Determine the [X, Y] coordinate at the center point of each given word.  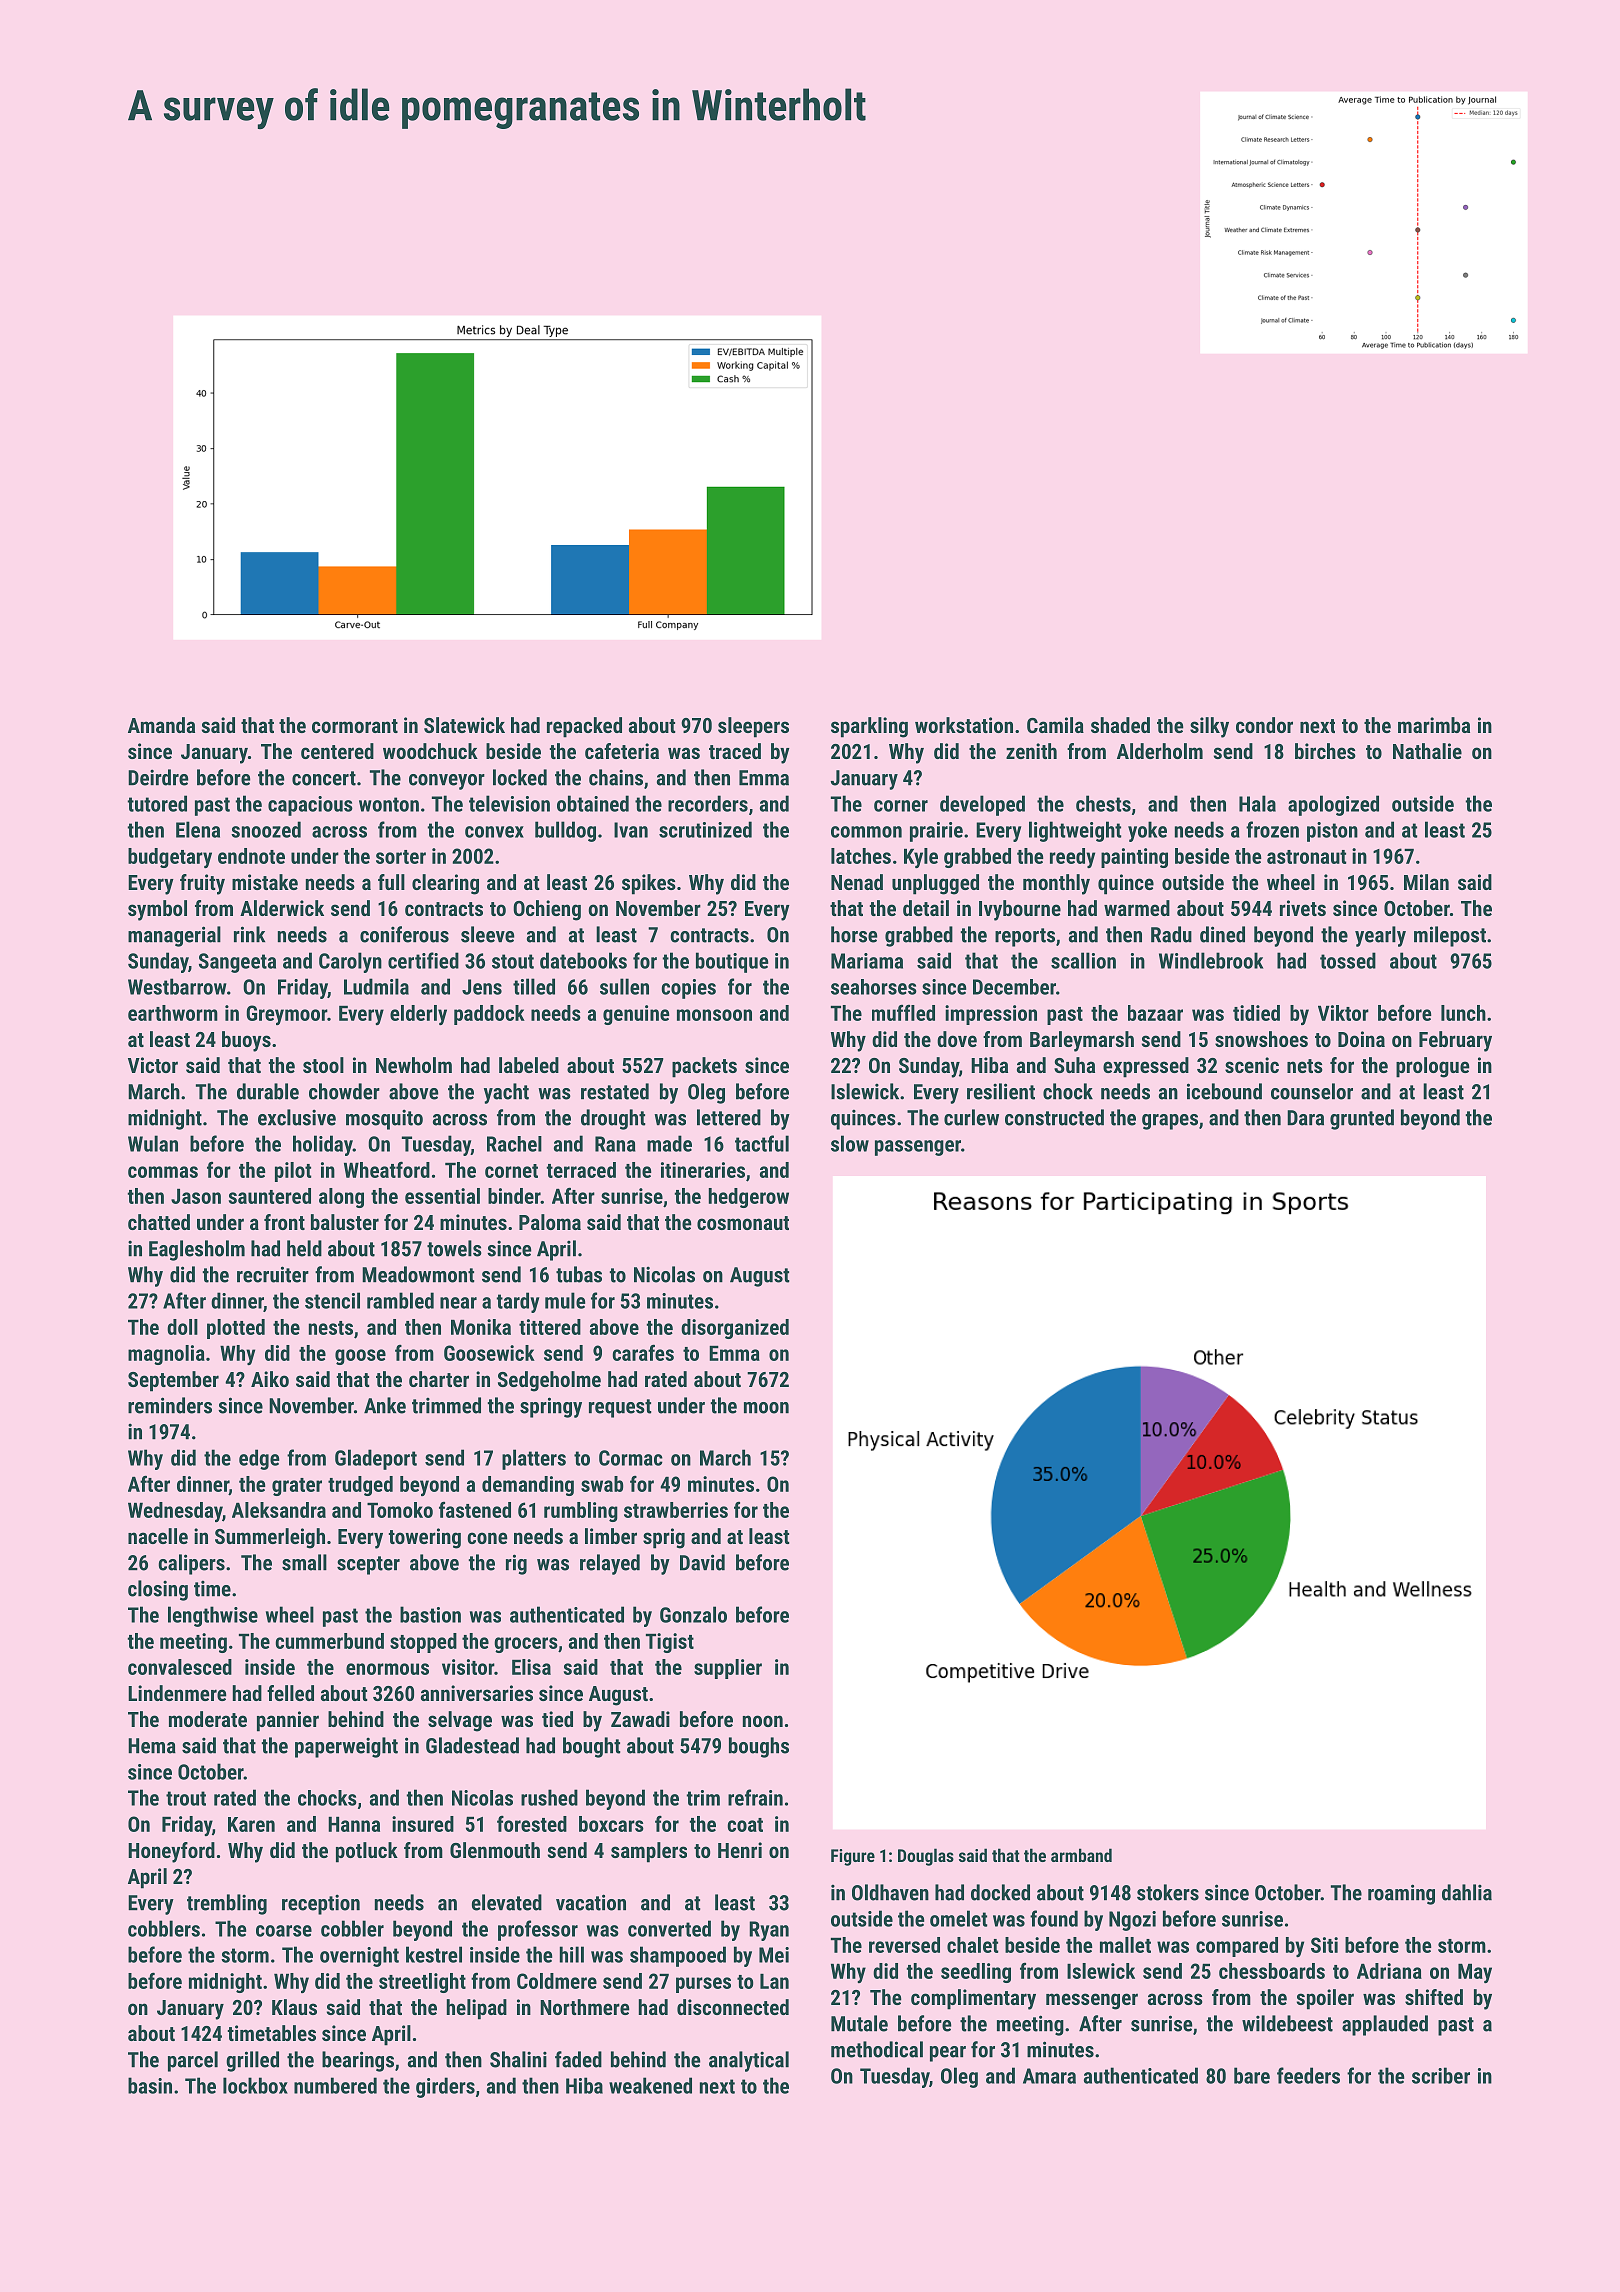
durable [268, 1091]
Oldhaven [890, 1892]
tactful [762, 1143]
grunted [1362, 1119]
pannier [288, 1721]
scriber [1441, 2075]
